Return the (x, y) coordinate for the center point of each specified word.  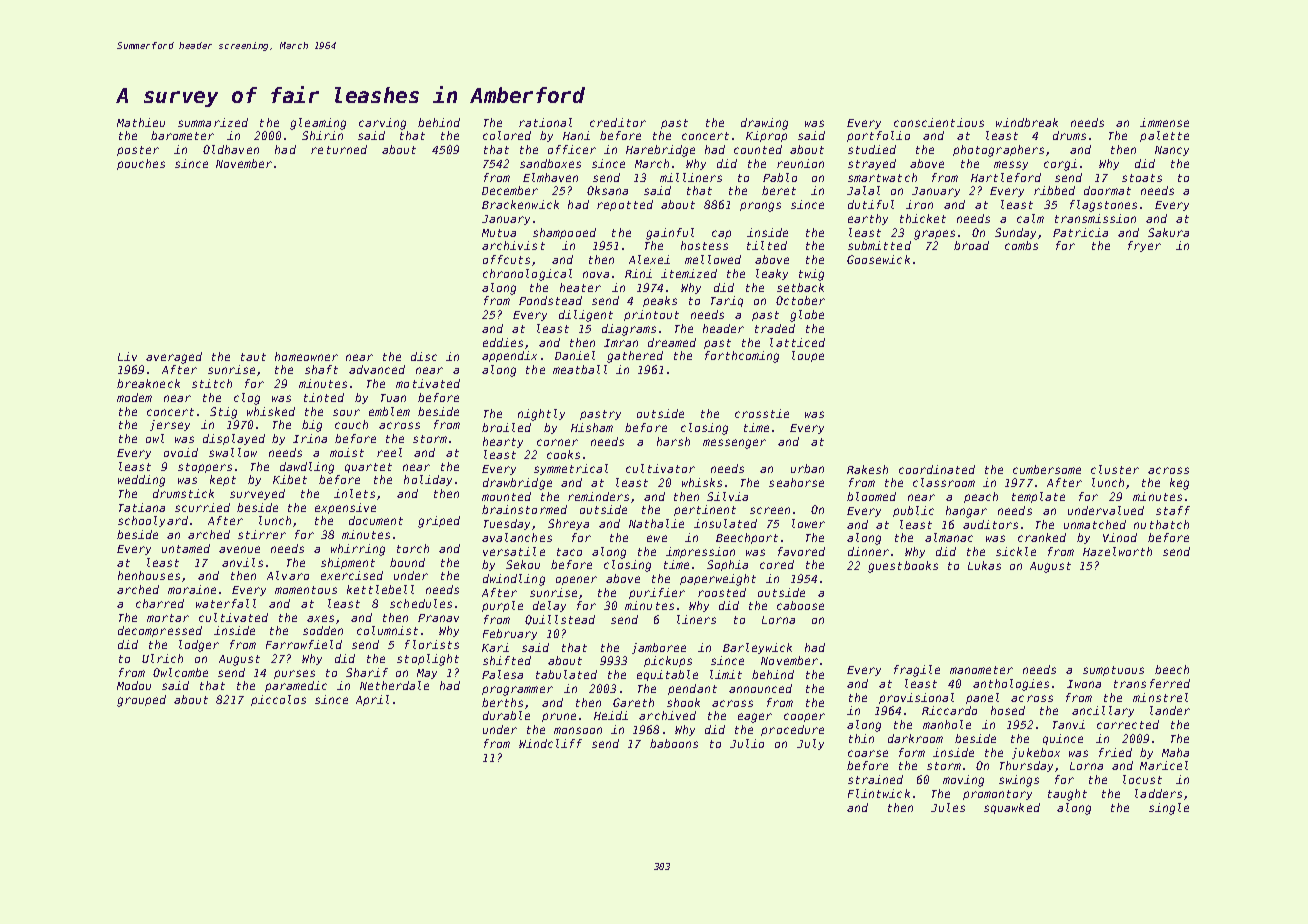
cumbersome (1047, 469)
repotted (625, 205)
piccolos (278, 700)
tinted (324, 397)
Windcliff (550, 743)
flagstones (1103, 206)
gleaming (318, 124)
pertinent (705, 510)
